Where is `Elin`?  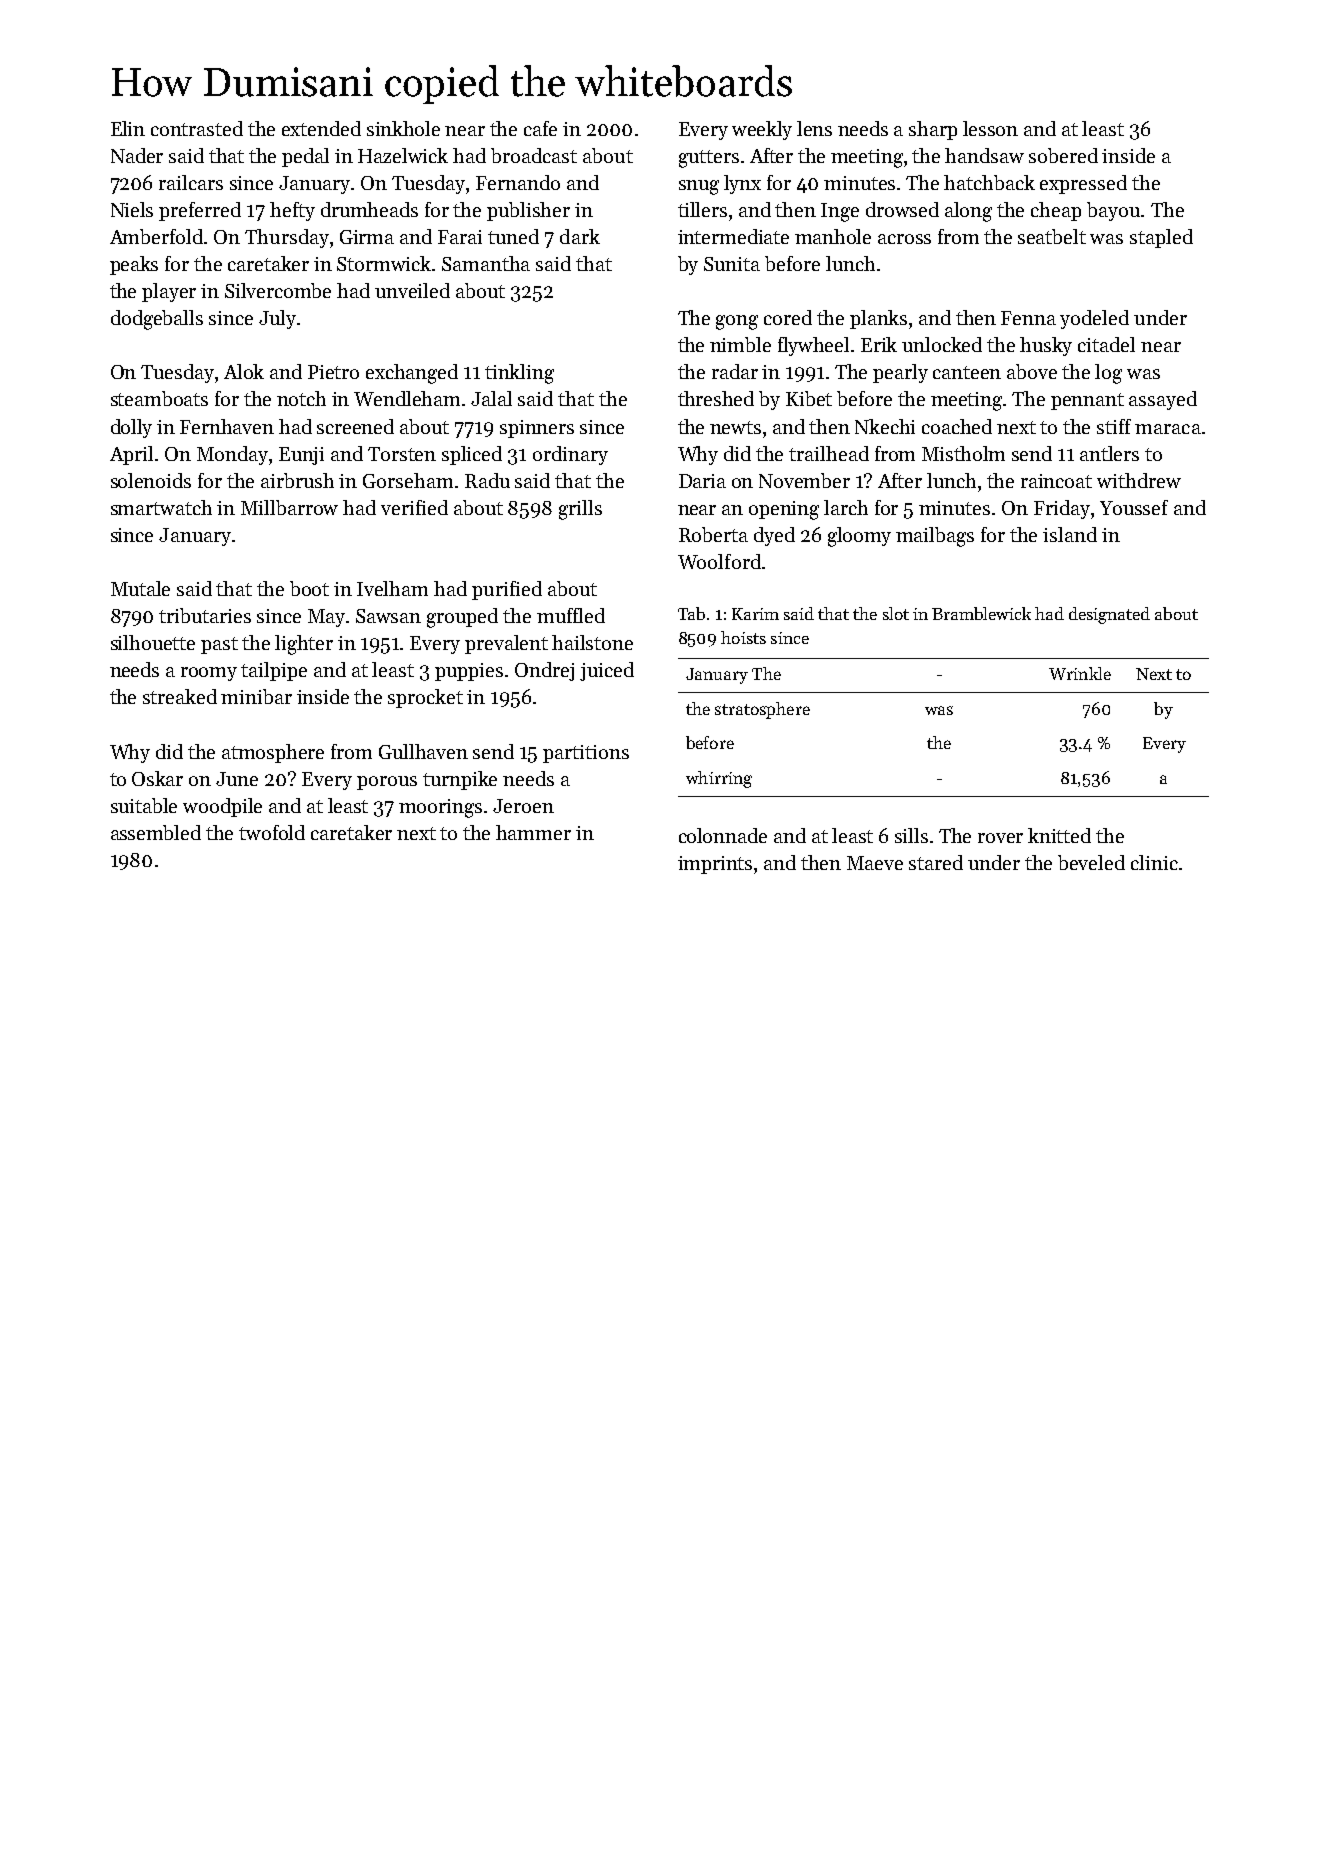
Elin is located at coordinates (128, 128).
